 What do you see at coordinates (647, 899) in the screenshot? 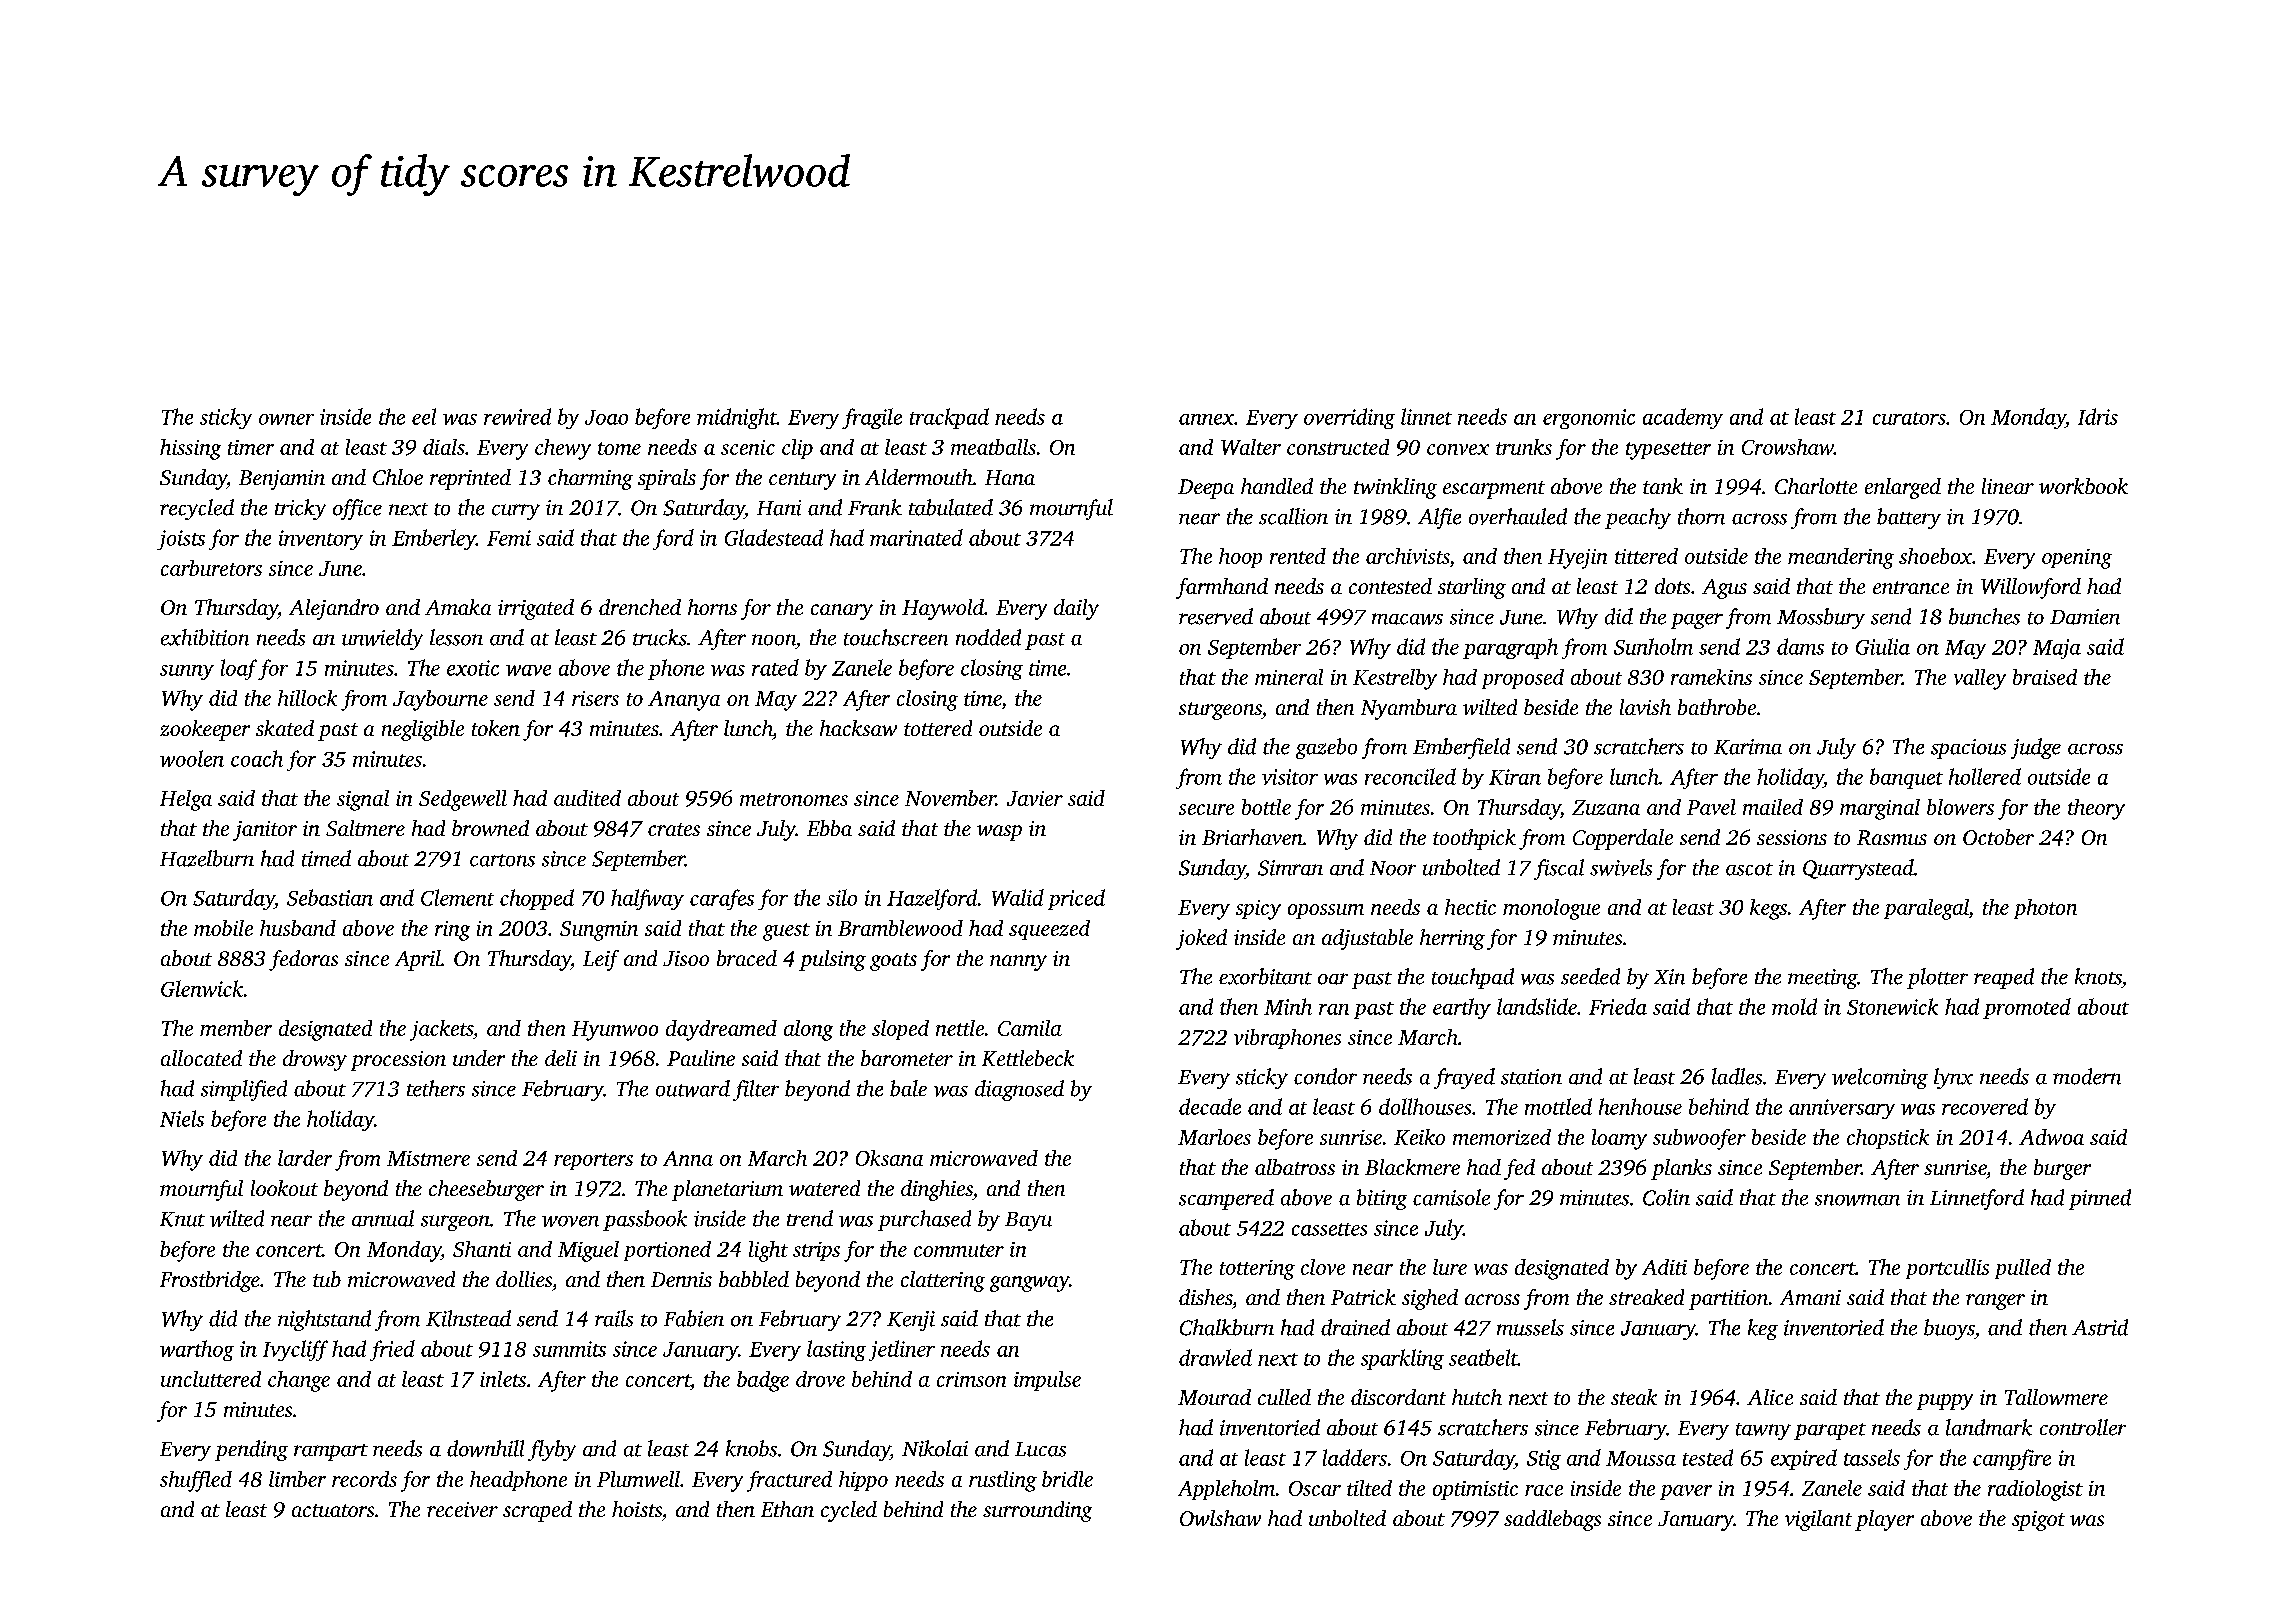
I see `halfway` at bounding box center [647, 899].
